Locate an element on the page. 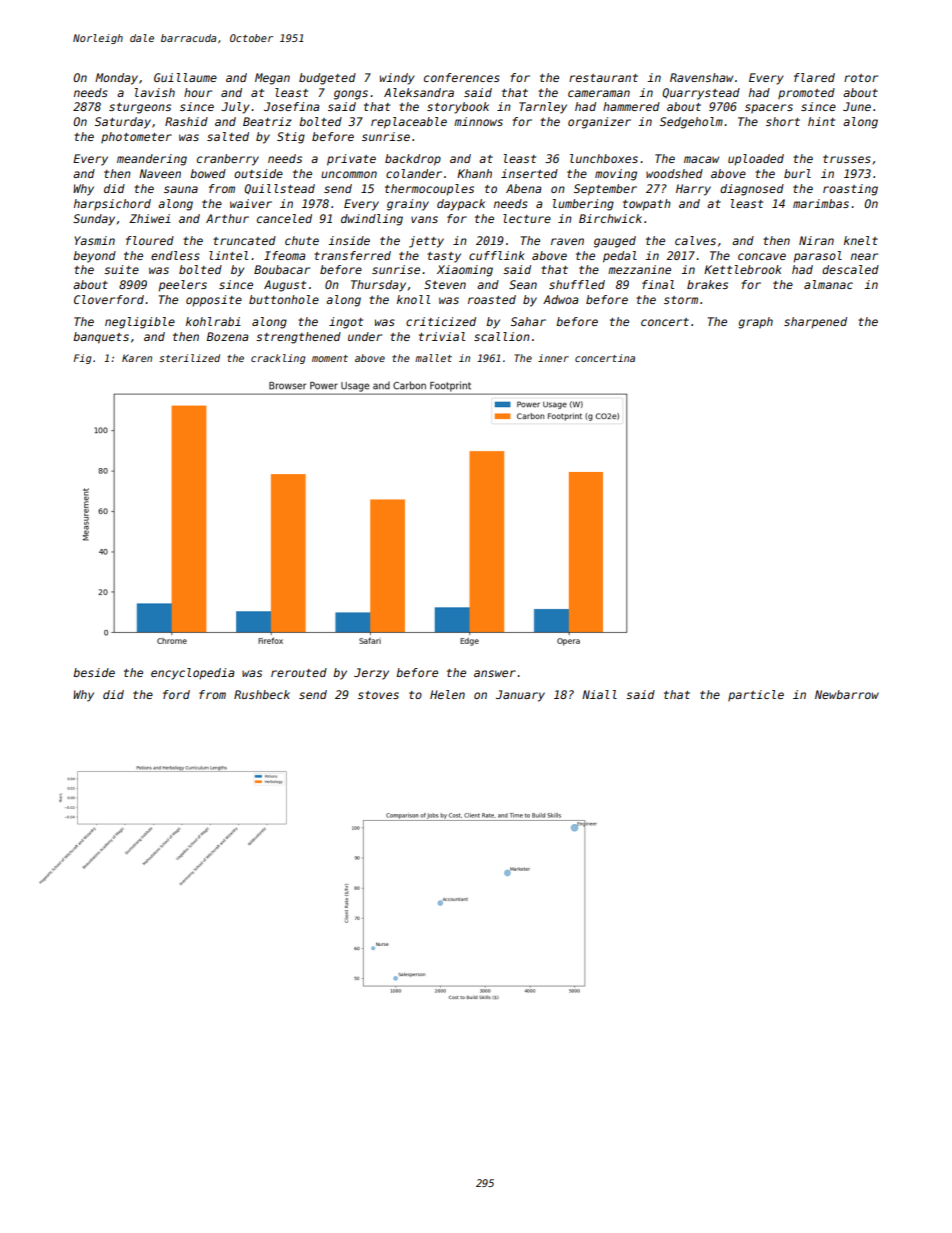 This document has width=952, height=1233. roasting is located at coordinates (850, 190).
